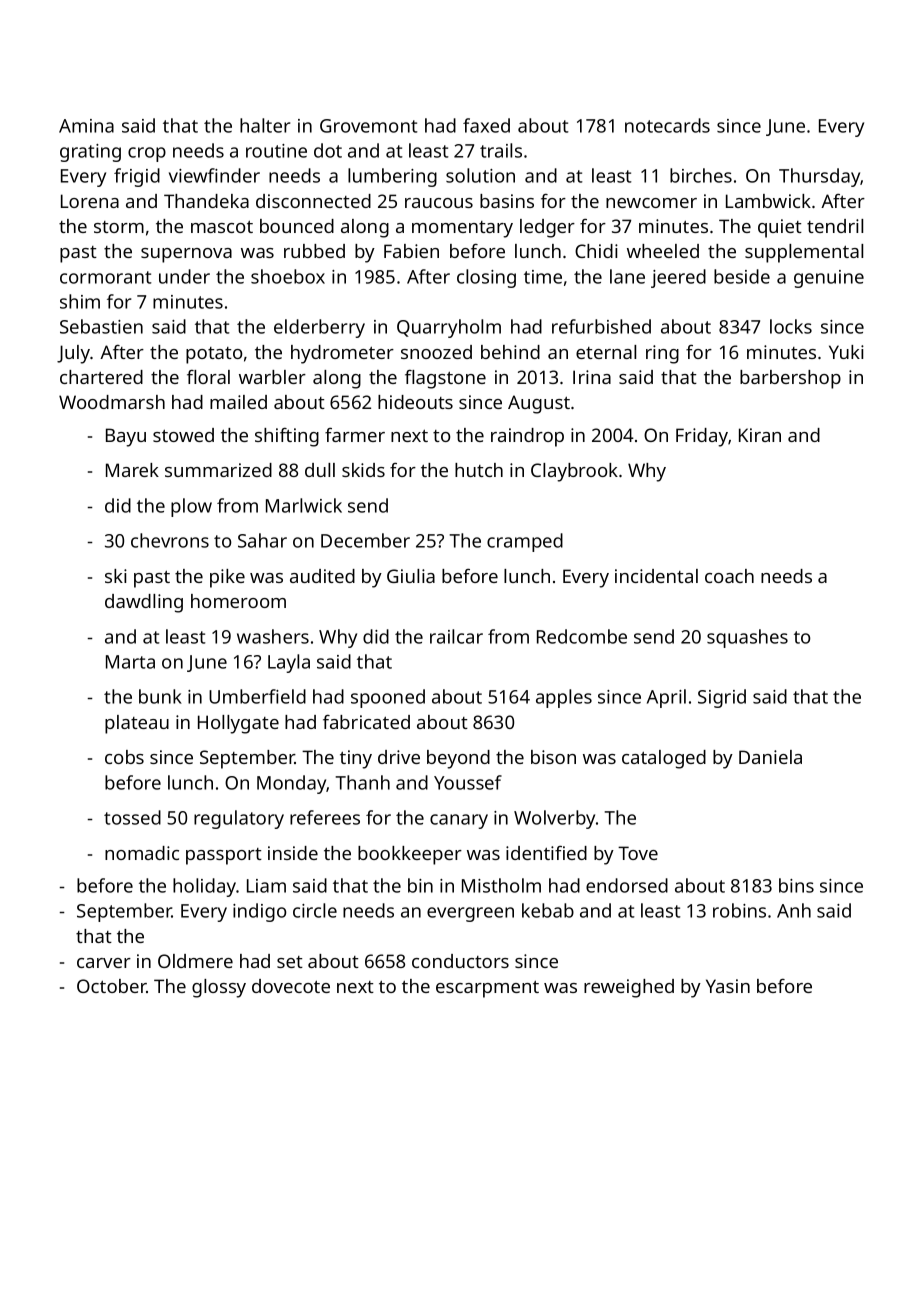 The height and width of the screenshot is (1308, 924). I want to click on reweighed, so click(629, 988).
